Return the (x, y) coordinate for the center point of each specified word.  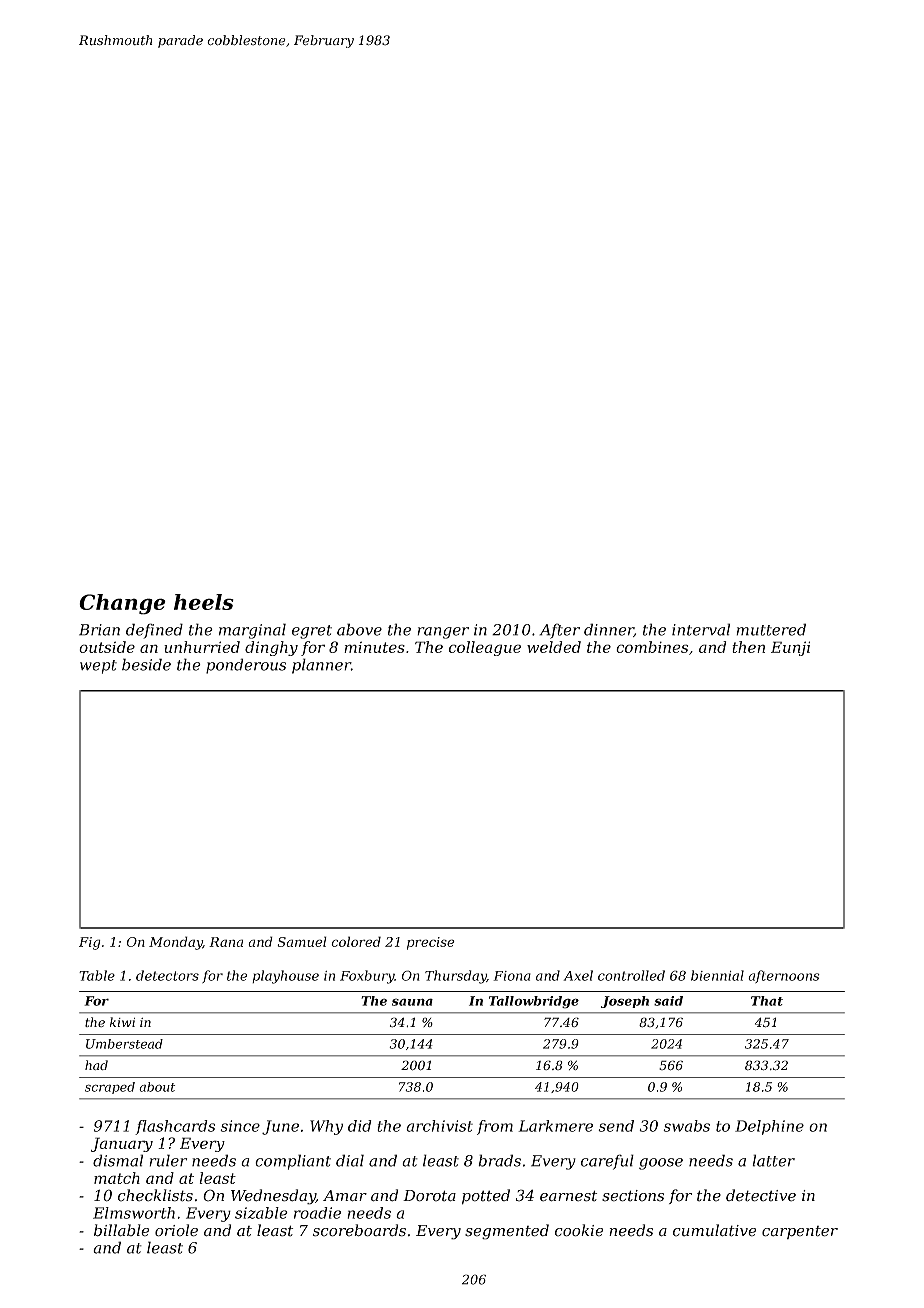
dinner (609, 630)
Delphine (769, 1127)
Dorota (429, 1196)
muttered (771, 629)
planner (321, 666)
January (122, 1144)
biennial (717, 975)
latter (773, 1160)
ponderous (246, 666)
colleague (485, 648)
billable (121, 1230)
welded (554, 647)
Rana (226, 942)
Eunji (790, 648)
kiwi (122, 1022)
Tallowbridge (534, 1002)
